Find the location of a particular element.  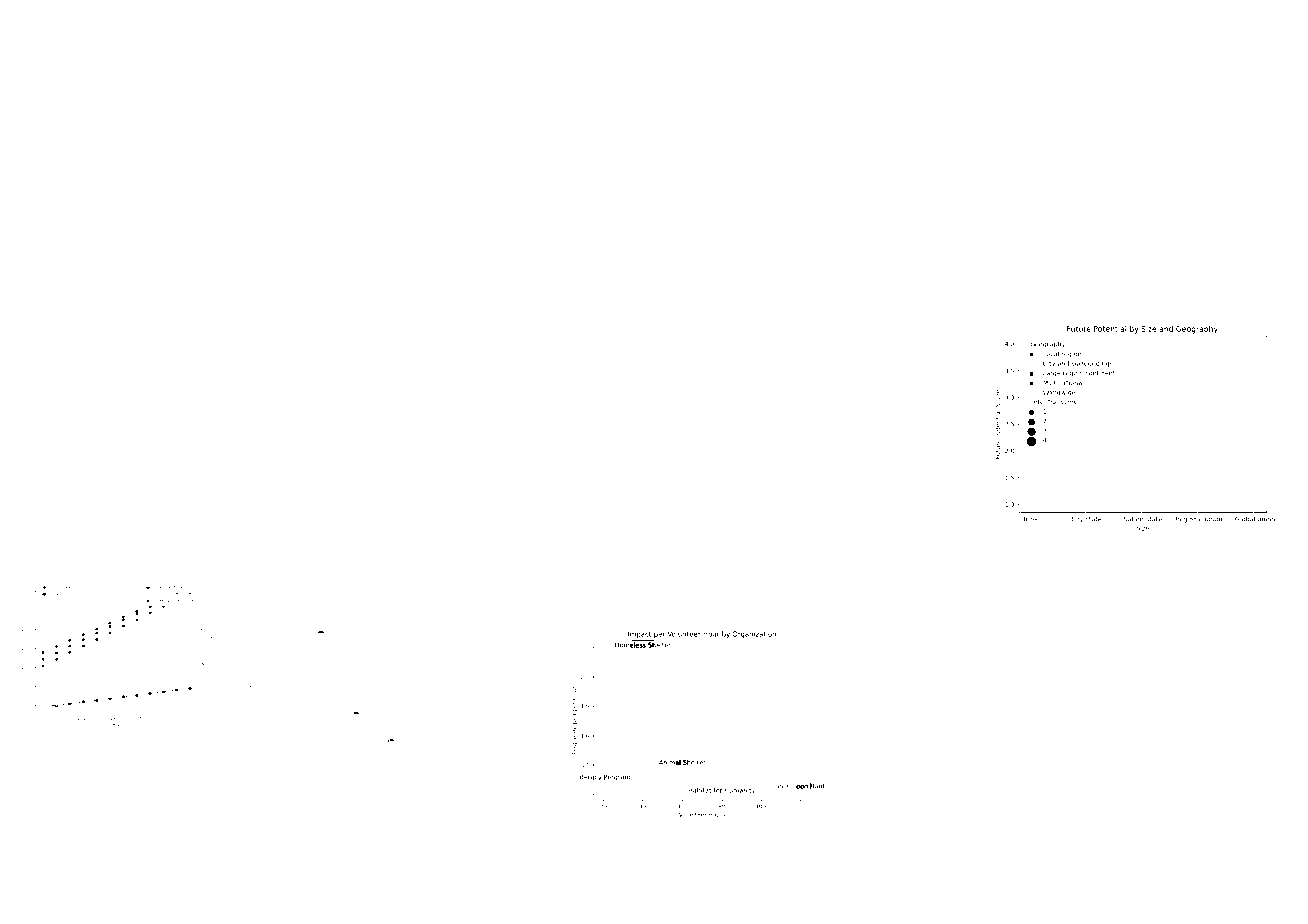

hatched is located at coordinates (603, 485).
